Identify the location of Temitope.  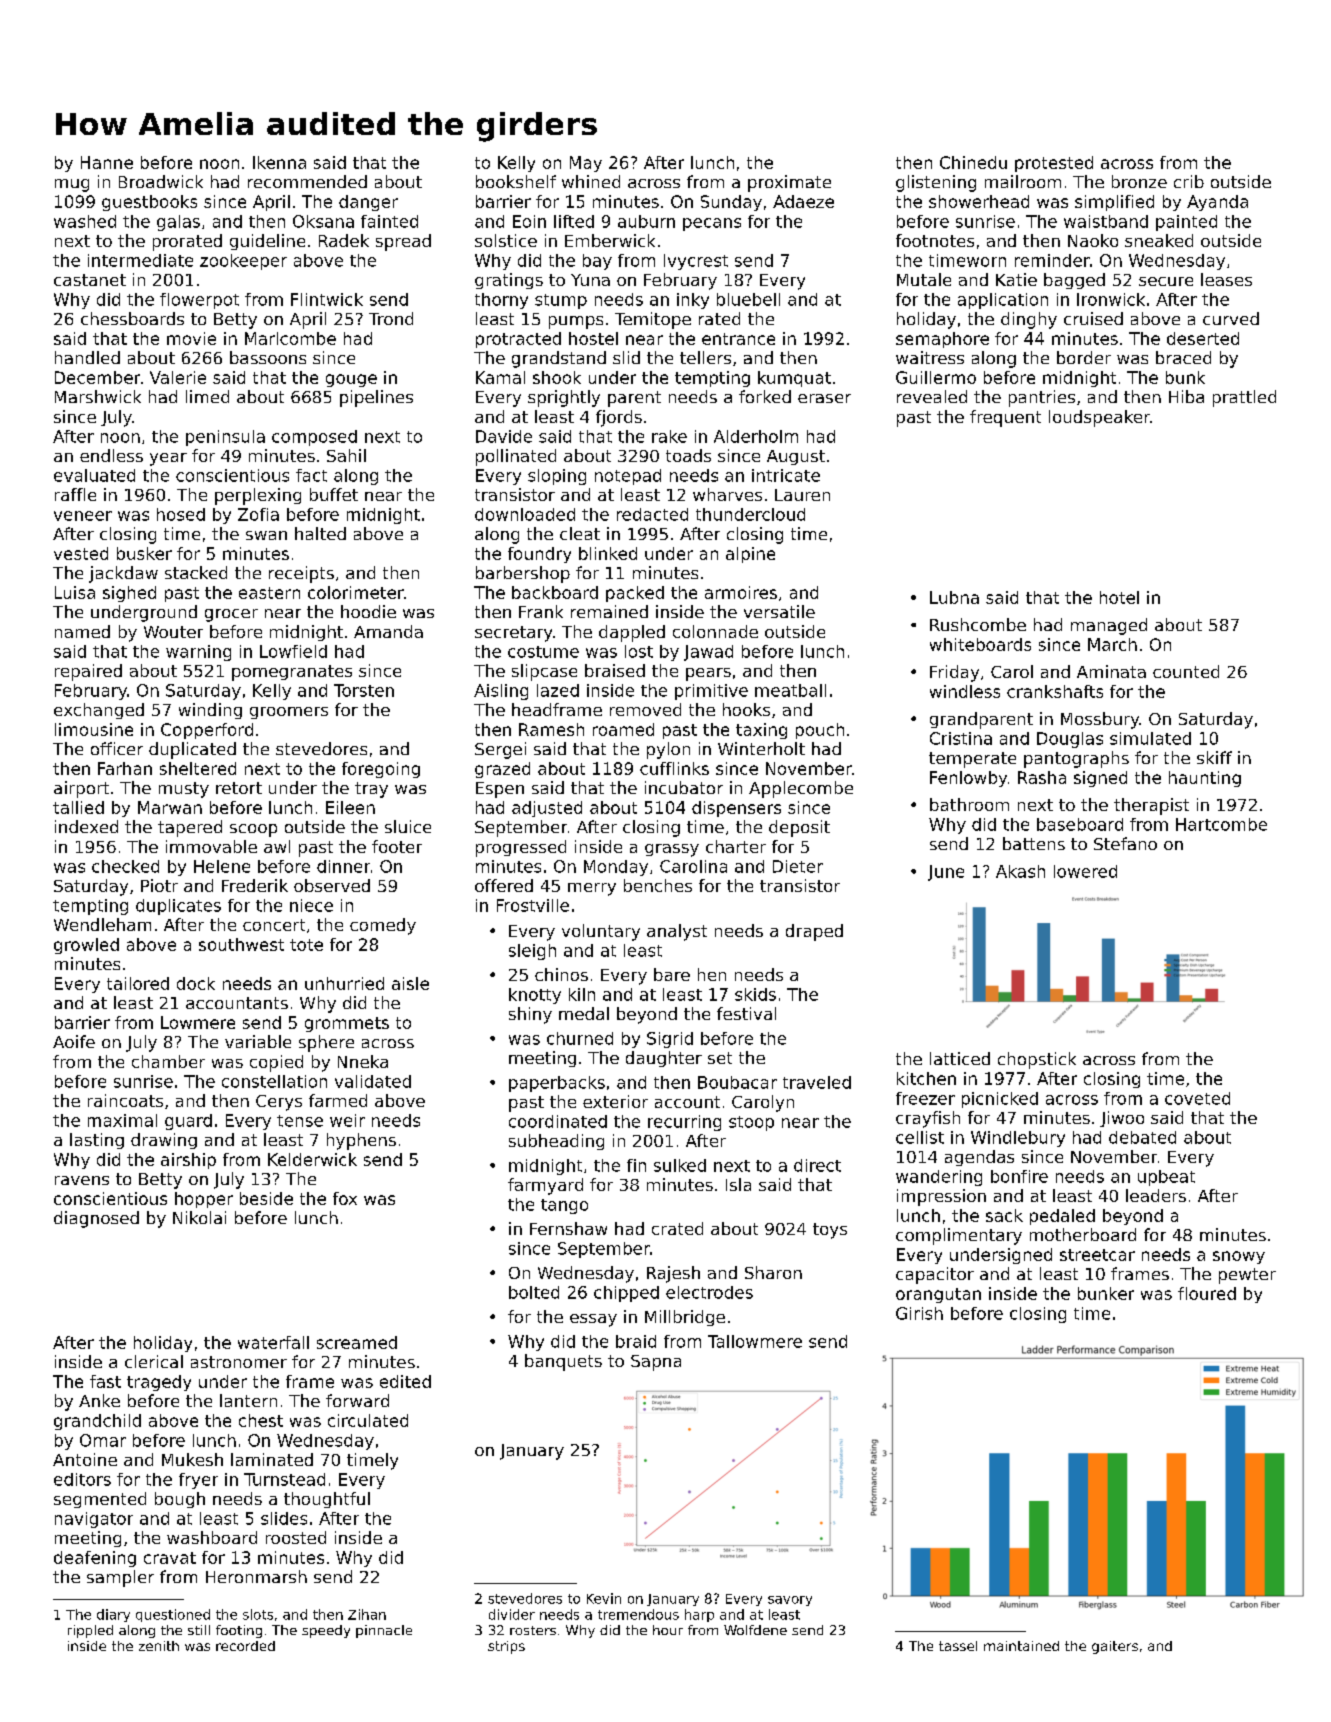
(653, 320).
